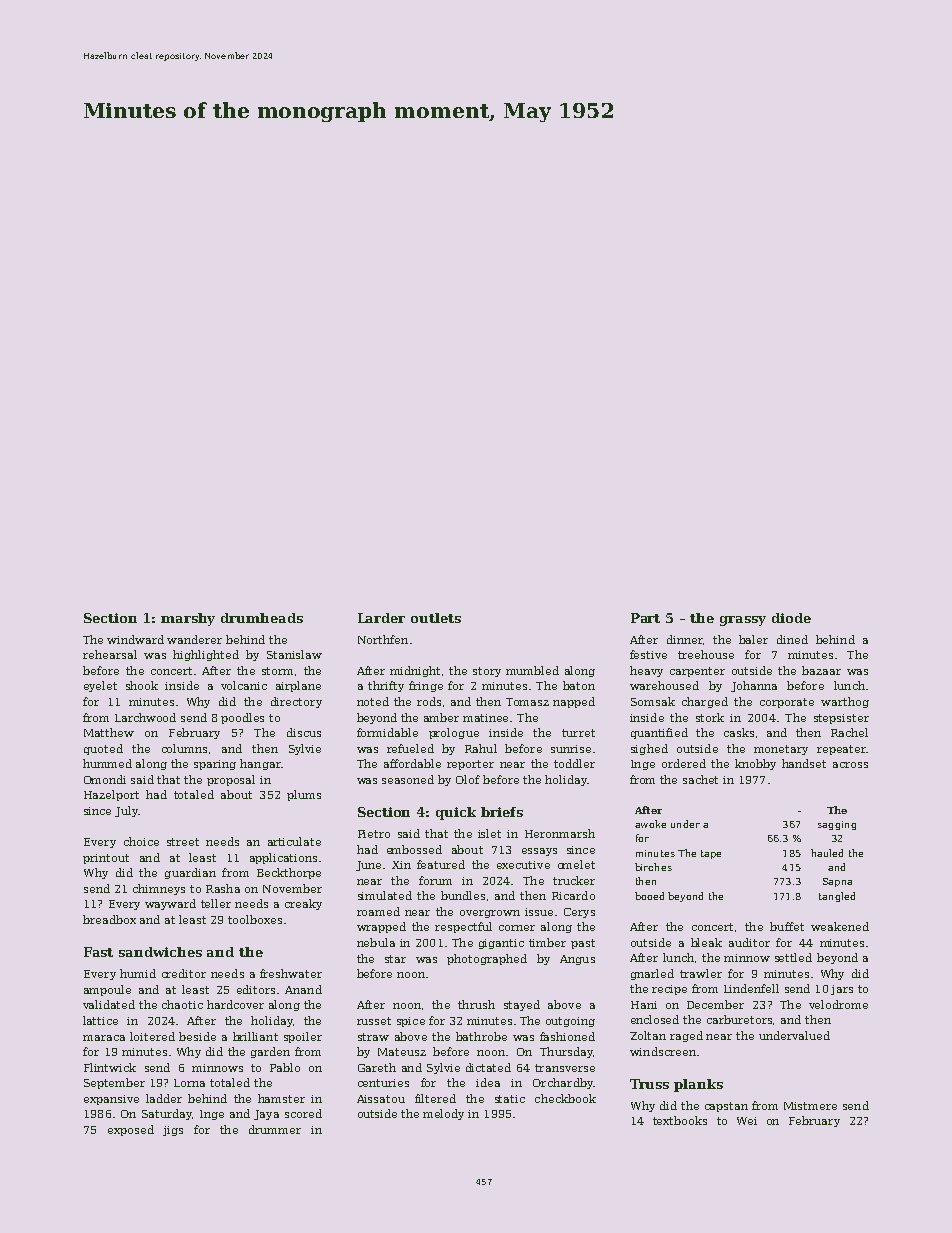  Describe the element at coordinates (686, 1036) in the screenshot. I see `raged` at that location.
